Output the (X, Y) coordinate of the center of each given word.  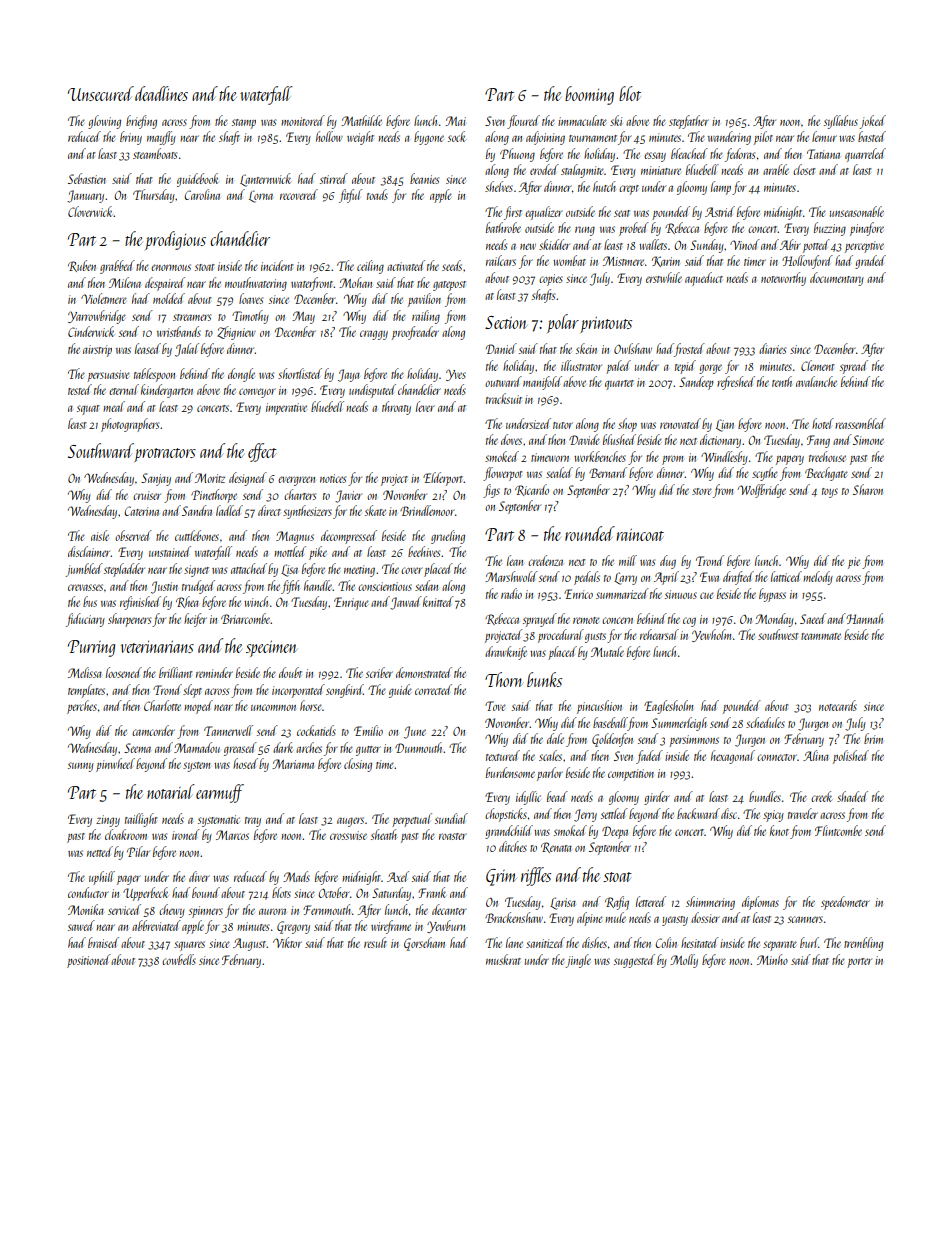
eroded (544, 169)
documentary (837, 279)
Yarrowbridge (97, 317)
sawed (81, 925)
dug (668, 562)
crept (629, 190)
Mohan (355, 282)
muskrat (503, 959)
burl (809, 942)
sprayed (540, 620)
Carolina (202, 194)
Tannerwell (228, 730)
